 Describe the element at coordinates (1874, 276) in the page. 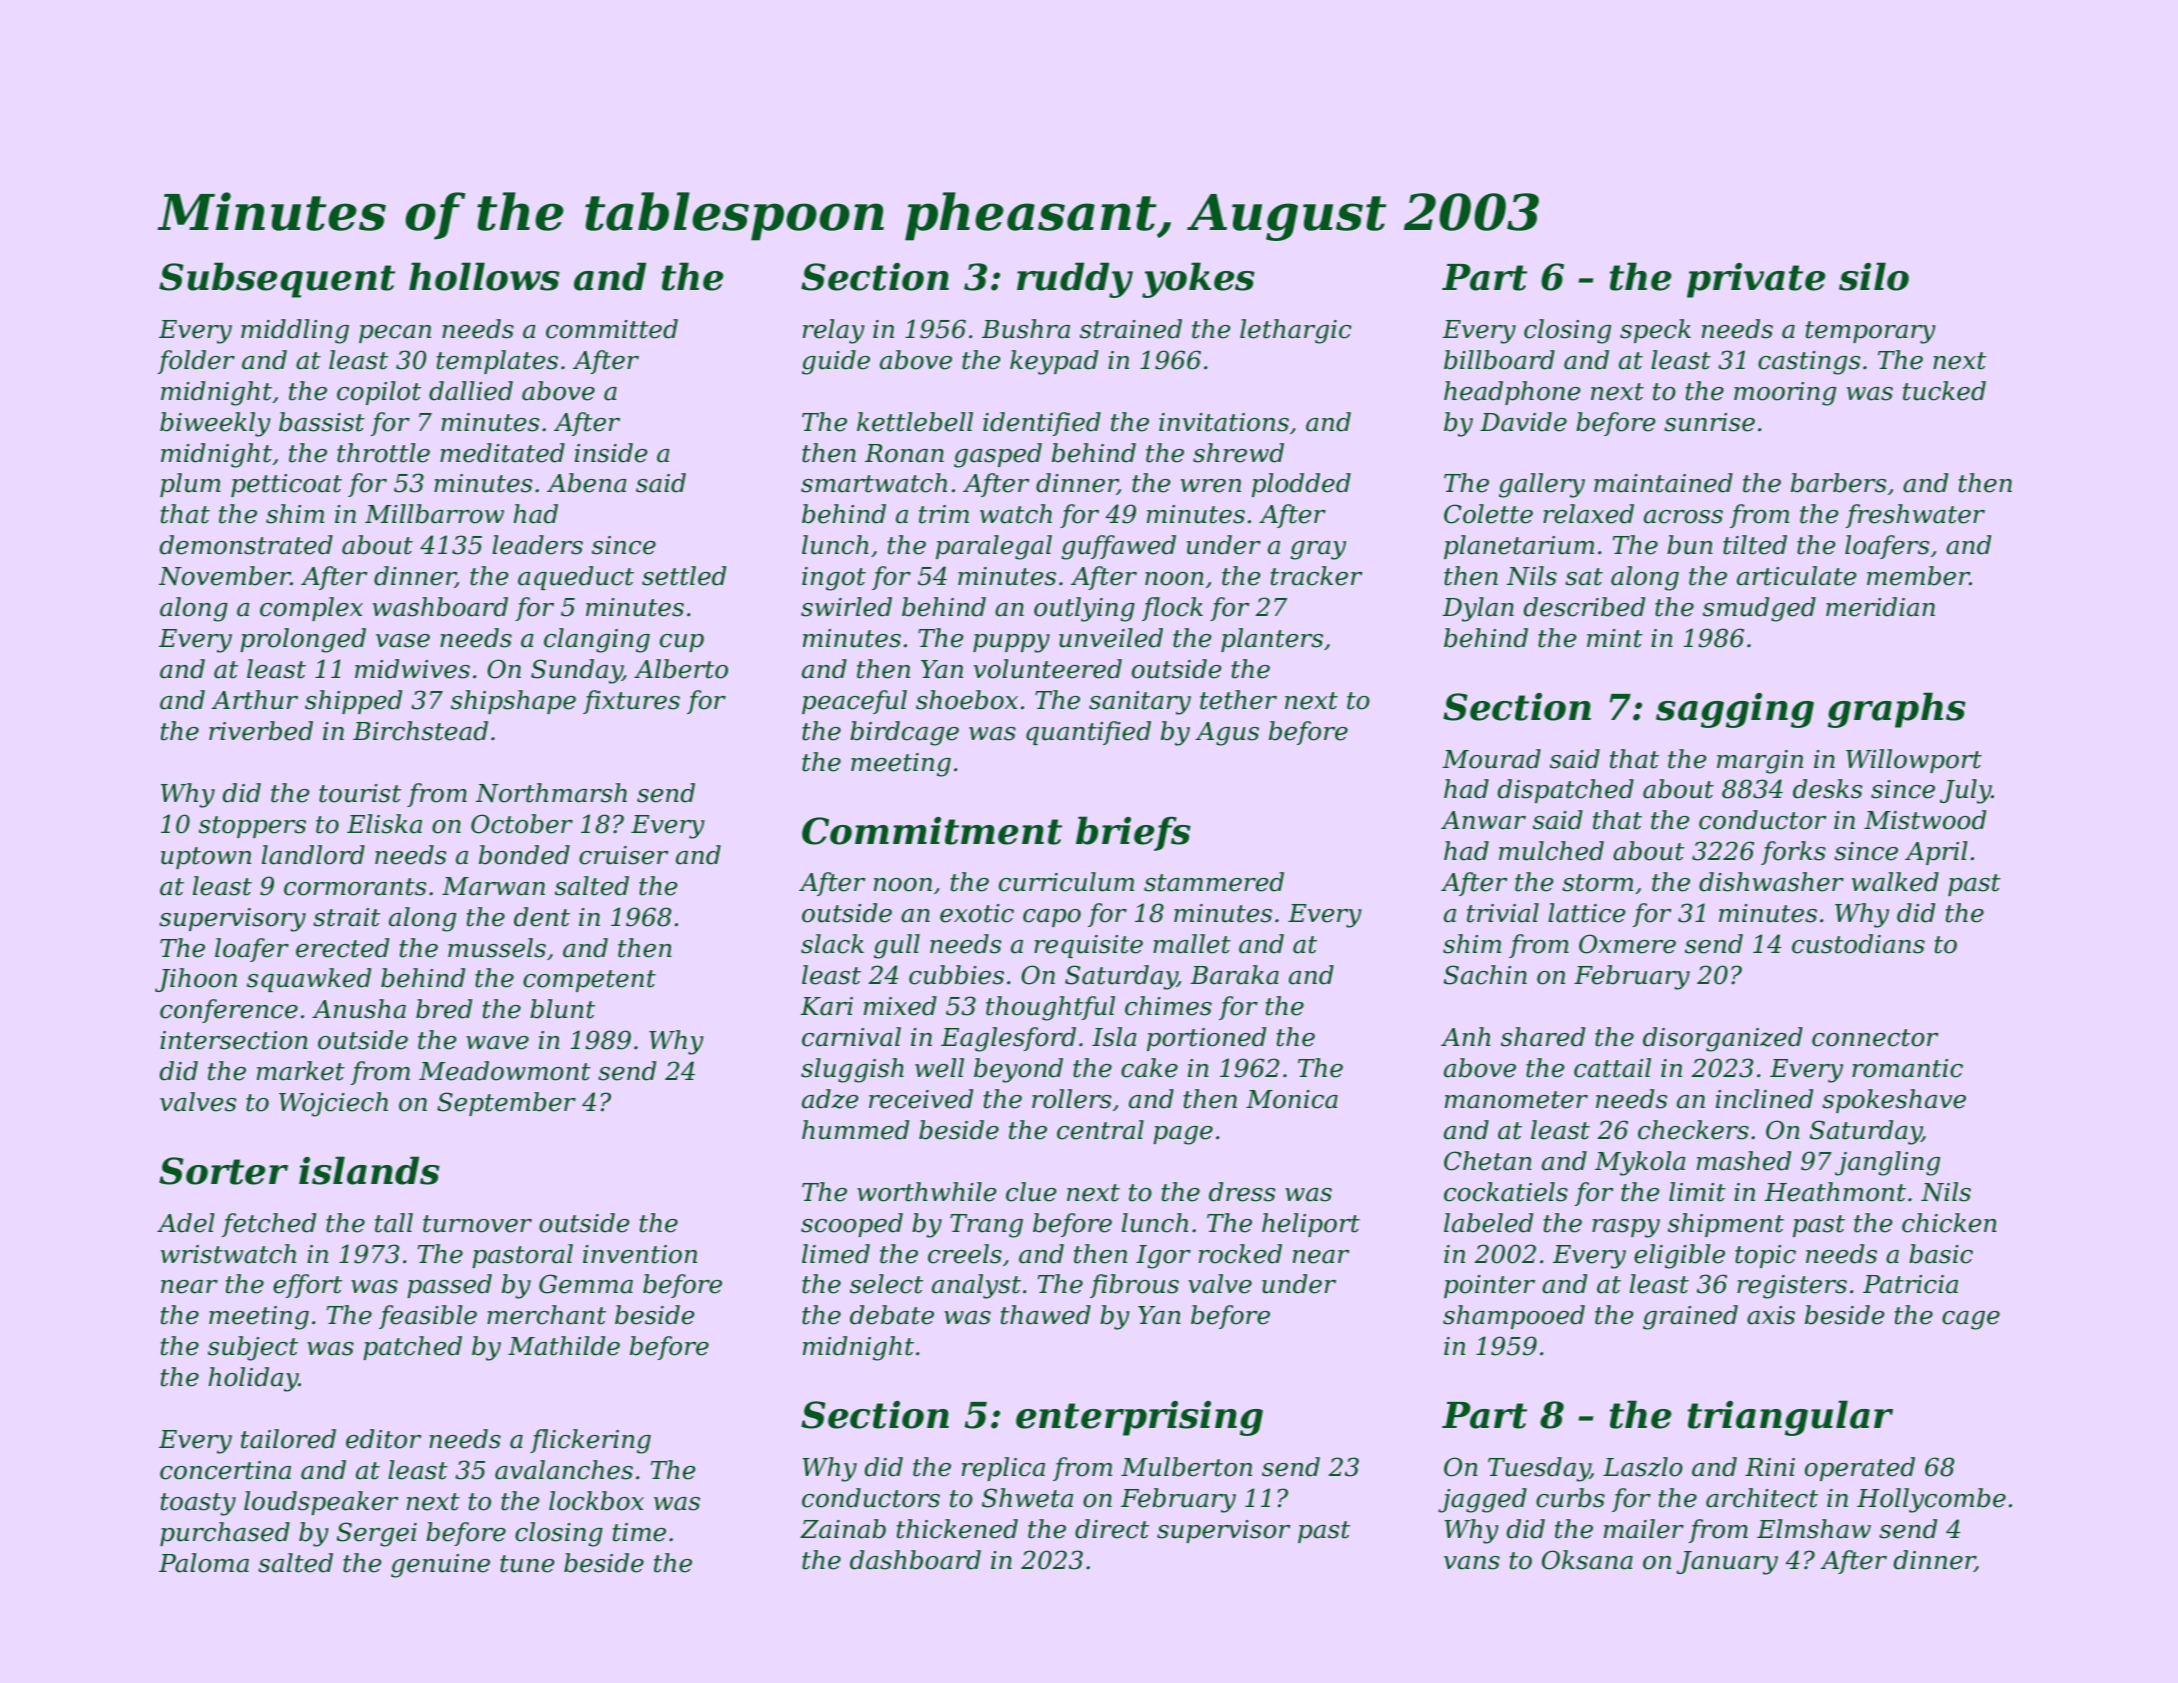

I see `silo` at that location.
